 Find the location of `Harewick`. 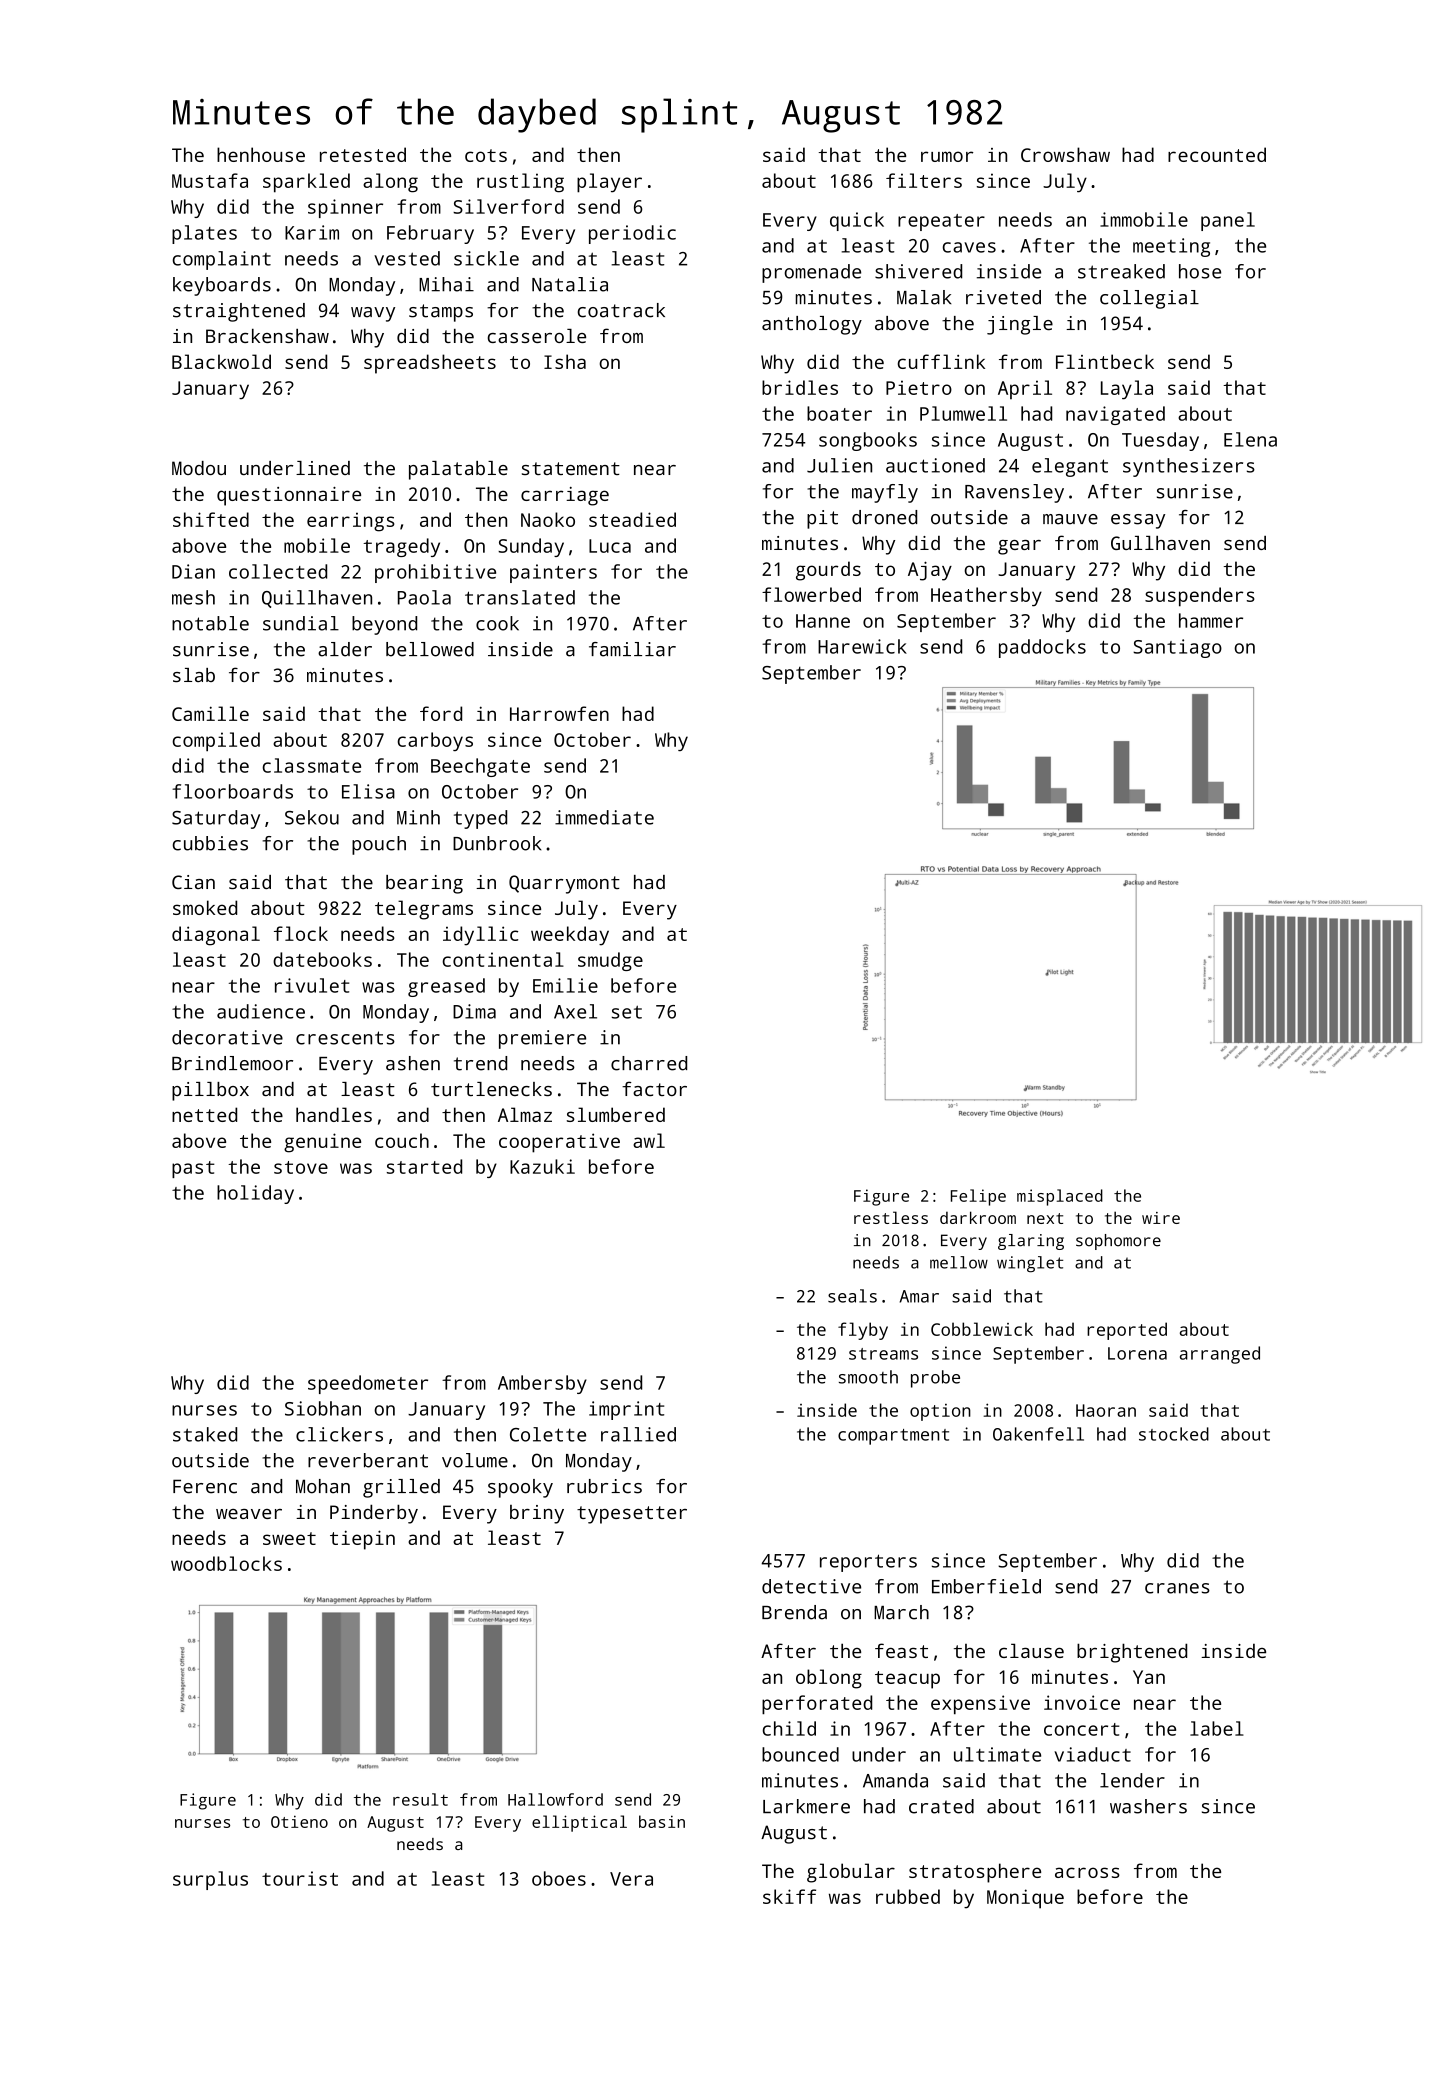

Harewick is located at coordinates (862, 646).
